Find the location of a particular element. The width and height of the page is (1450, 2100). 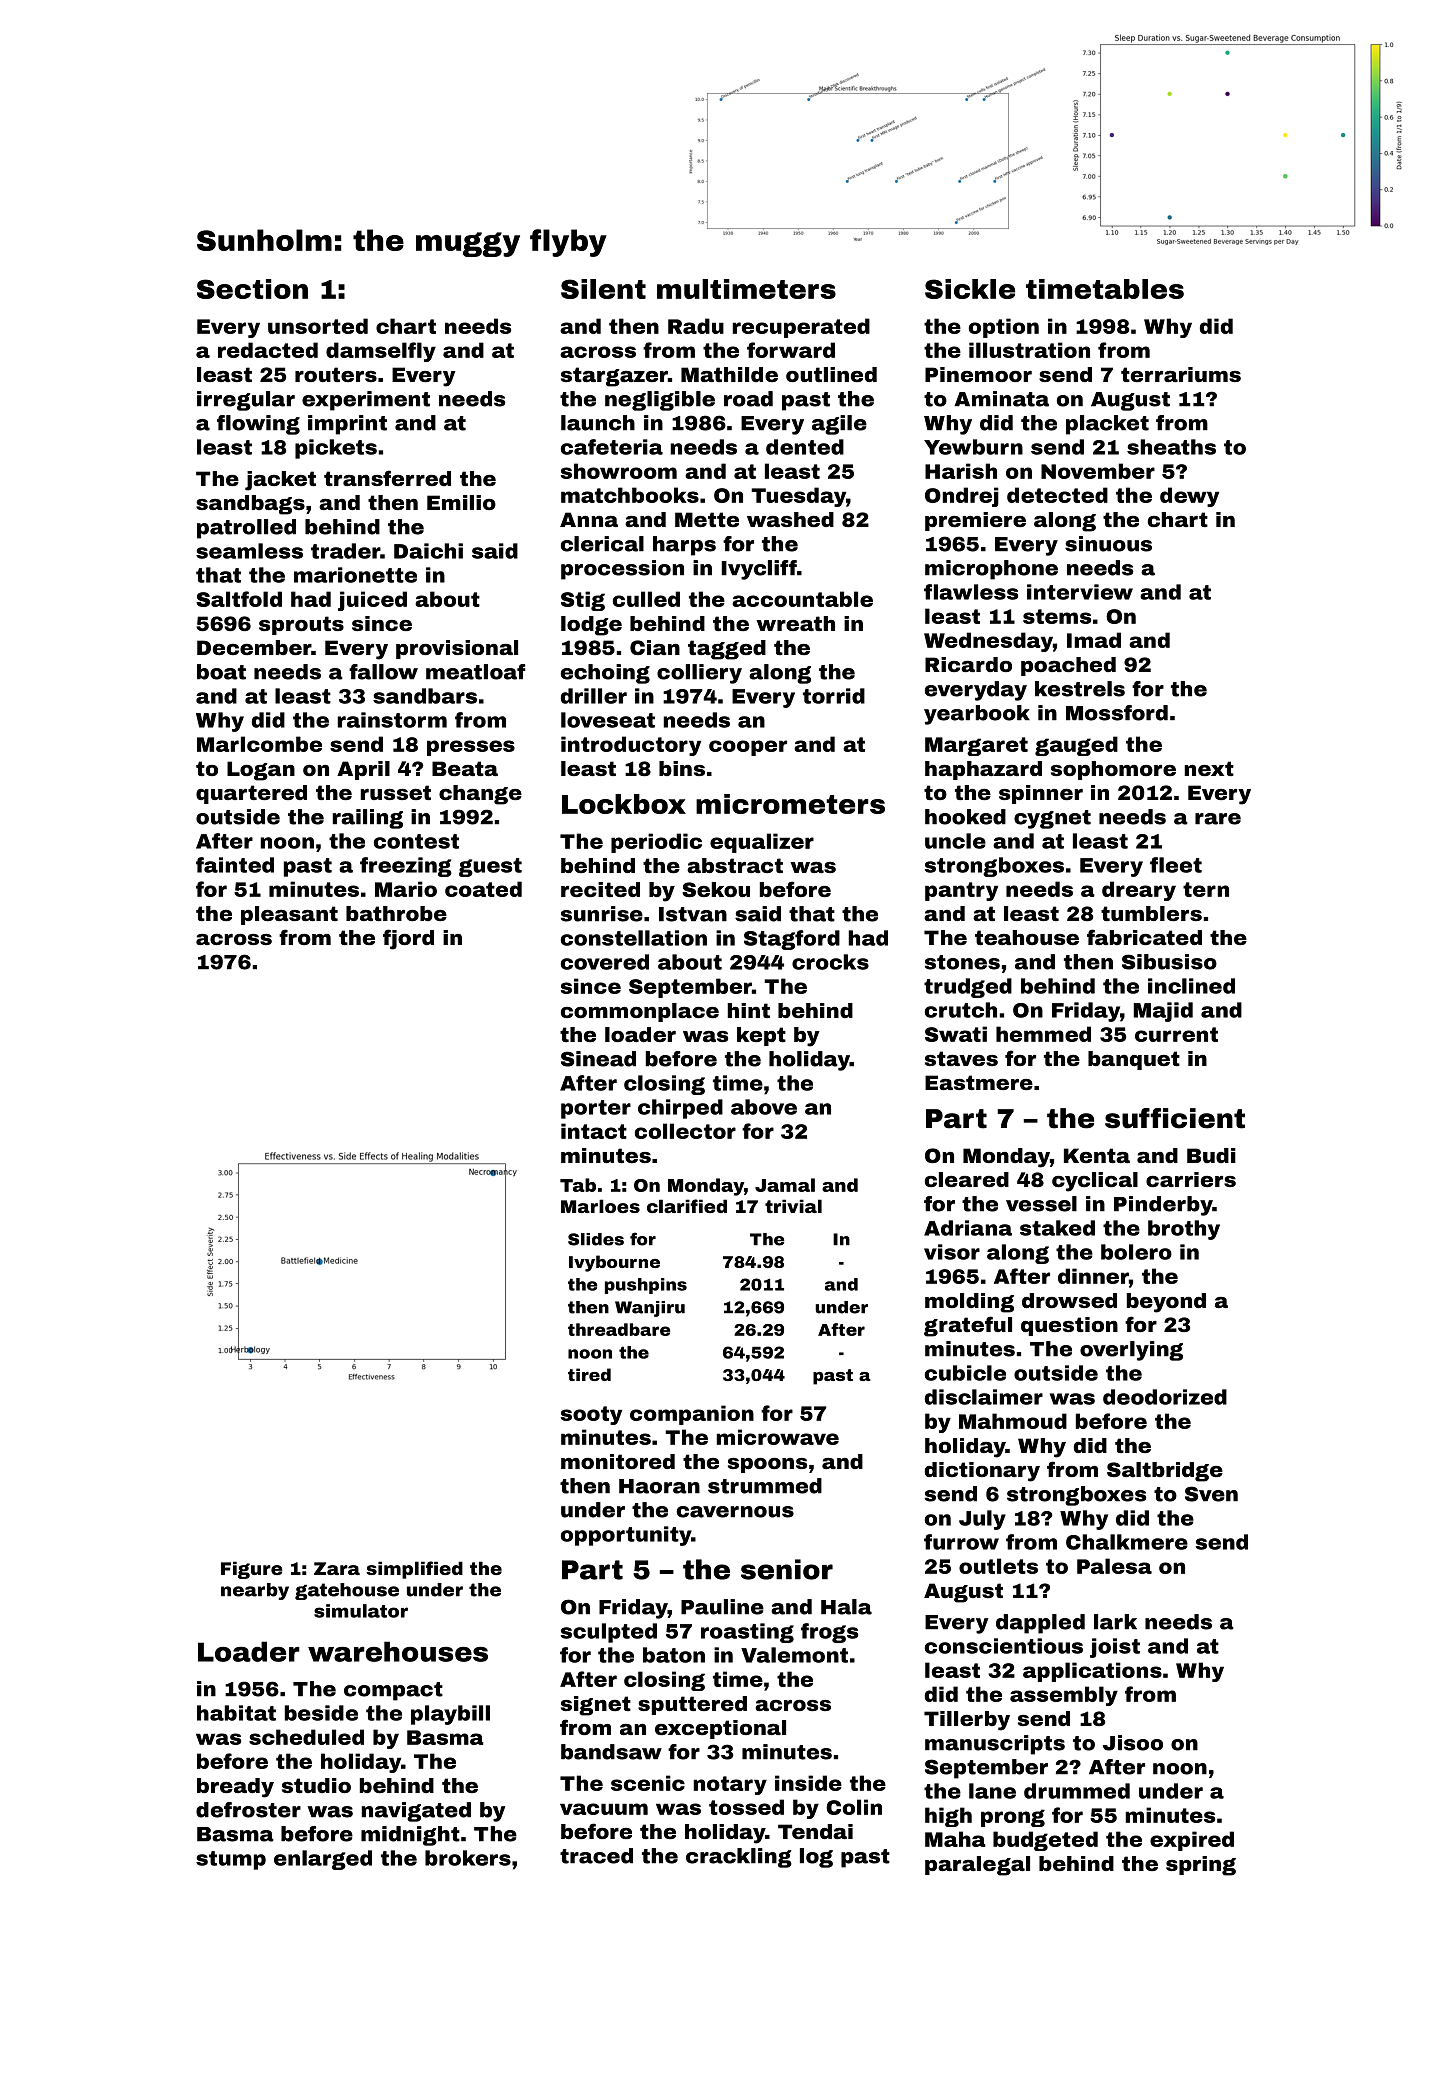

Section is located at coordinates (252, 289).
